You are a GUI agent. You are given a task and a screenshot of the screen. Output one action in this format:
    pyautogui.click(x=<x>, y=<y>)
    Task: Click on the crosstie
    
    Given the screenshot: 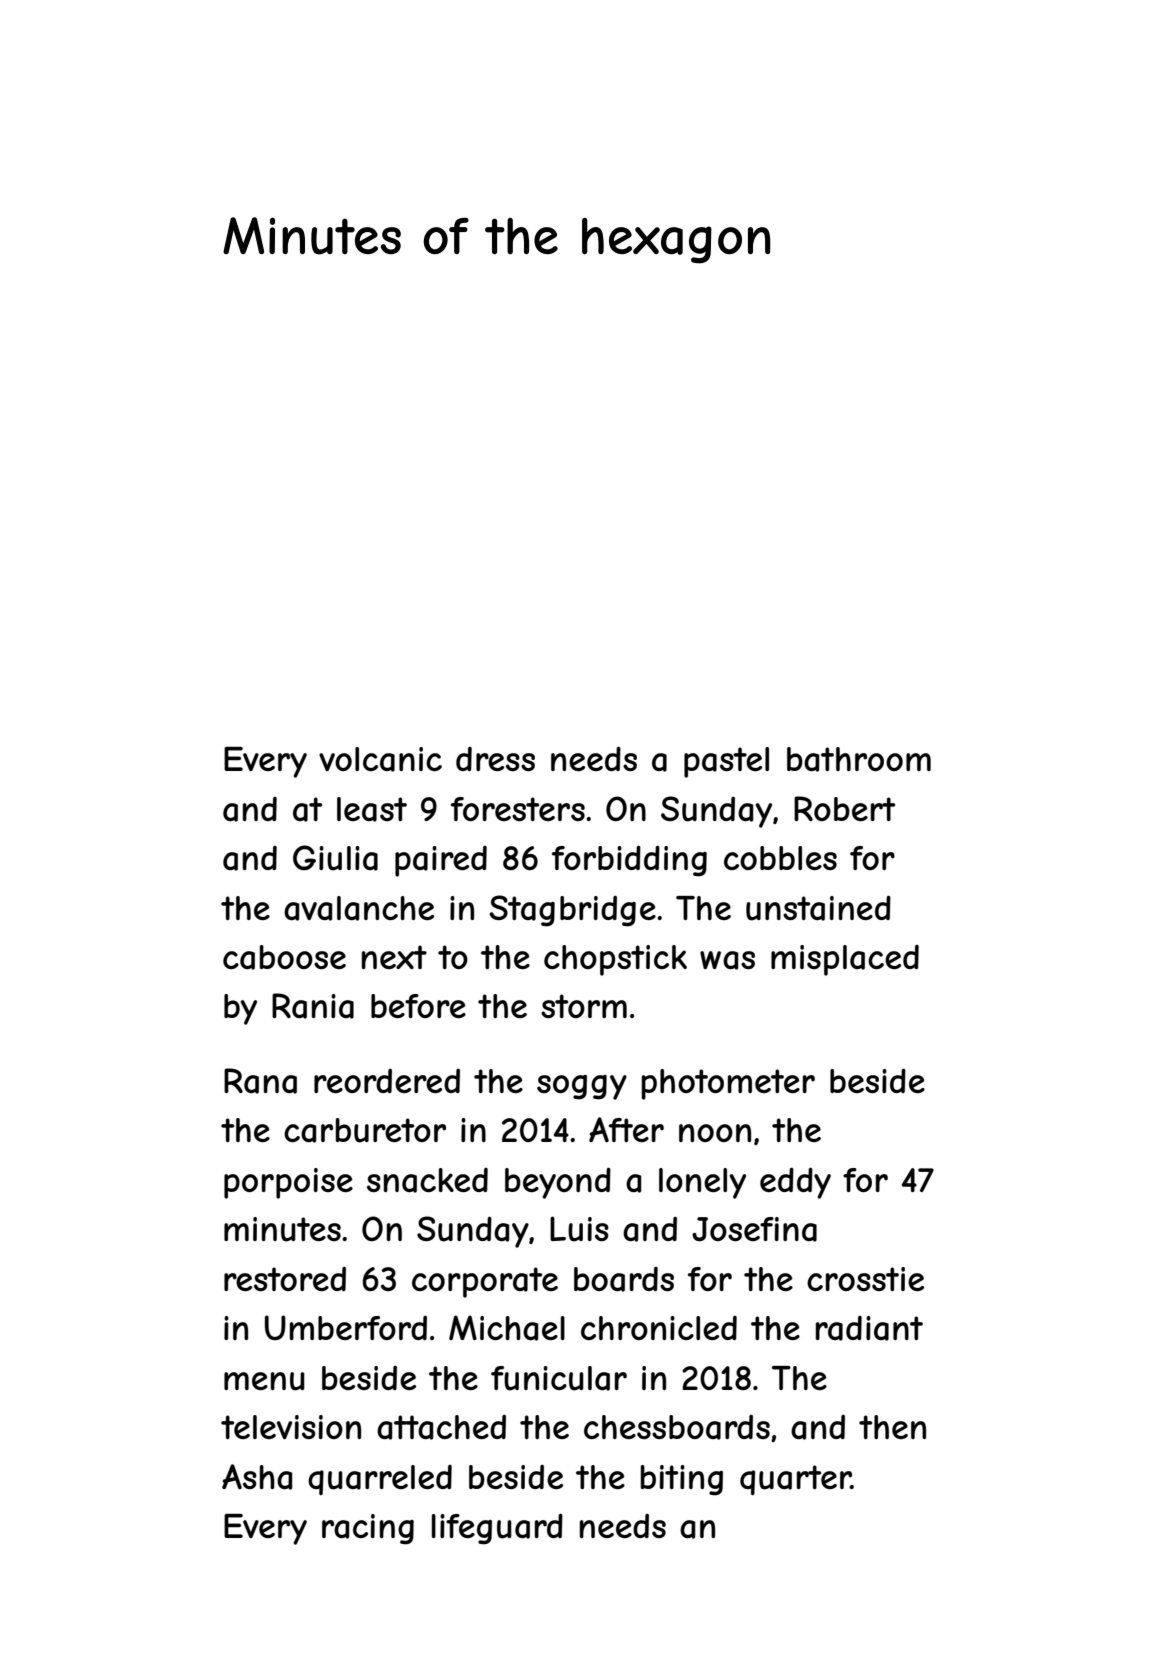 What is the action you would take?
    pyautogui.click(x=865, y=1279)
